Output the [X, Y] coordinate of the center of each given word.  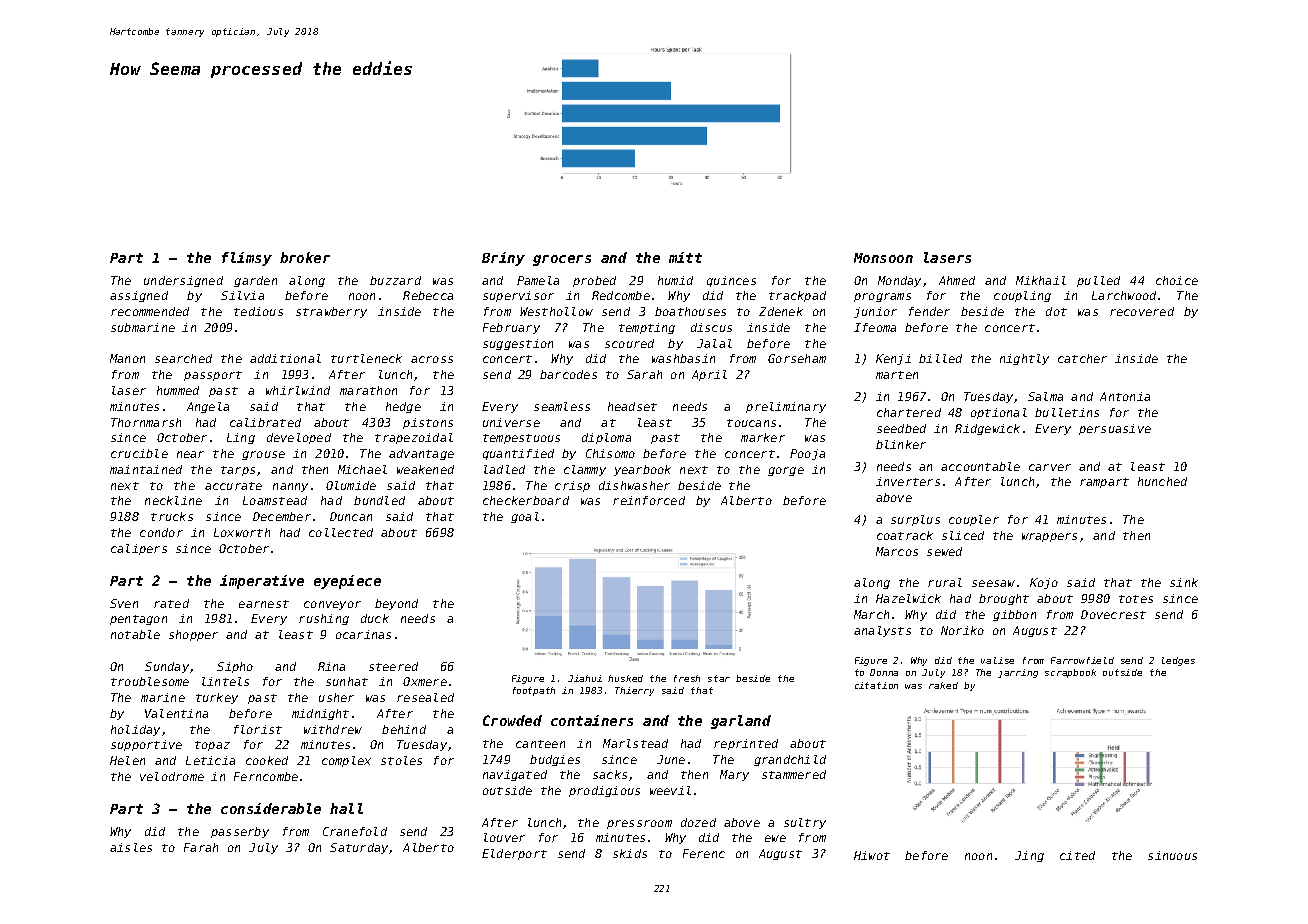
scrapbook [1070, 673]
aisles [131, 847]
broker [305, 257]
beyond [396, 604]
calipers [139, 549]
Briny [503, 259]
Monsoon [883, 258]
